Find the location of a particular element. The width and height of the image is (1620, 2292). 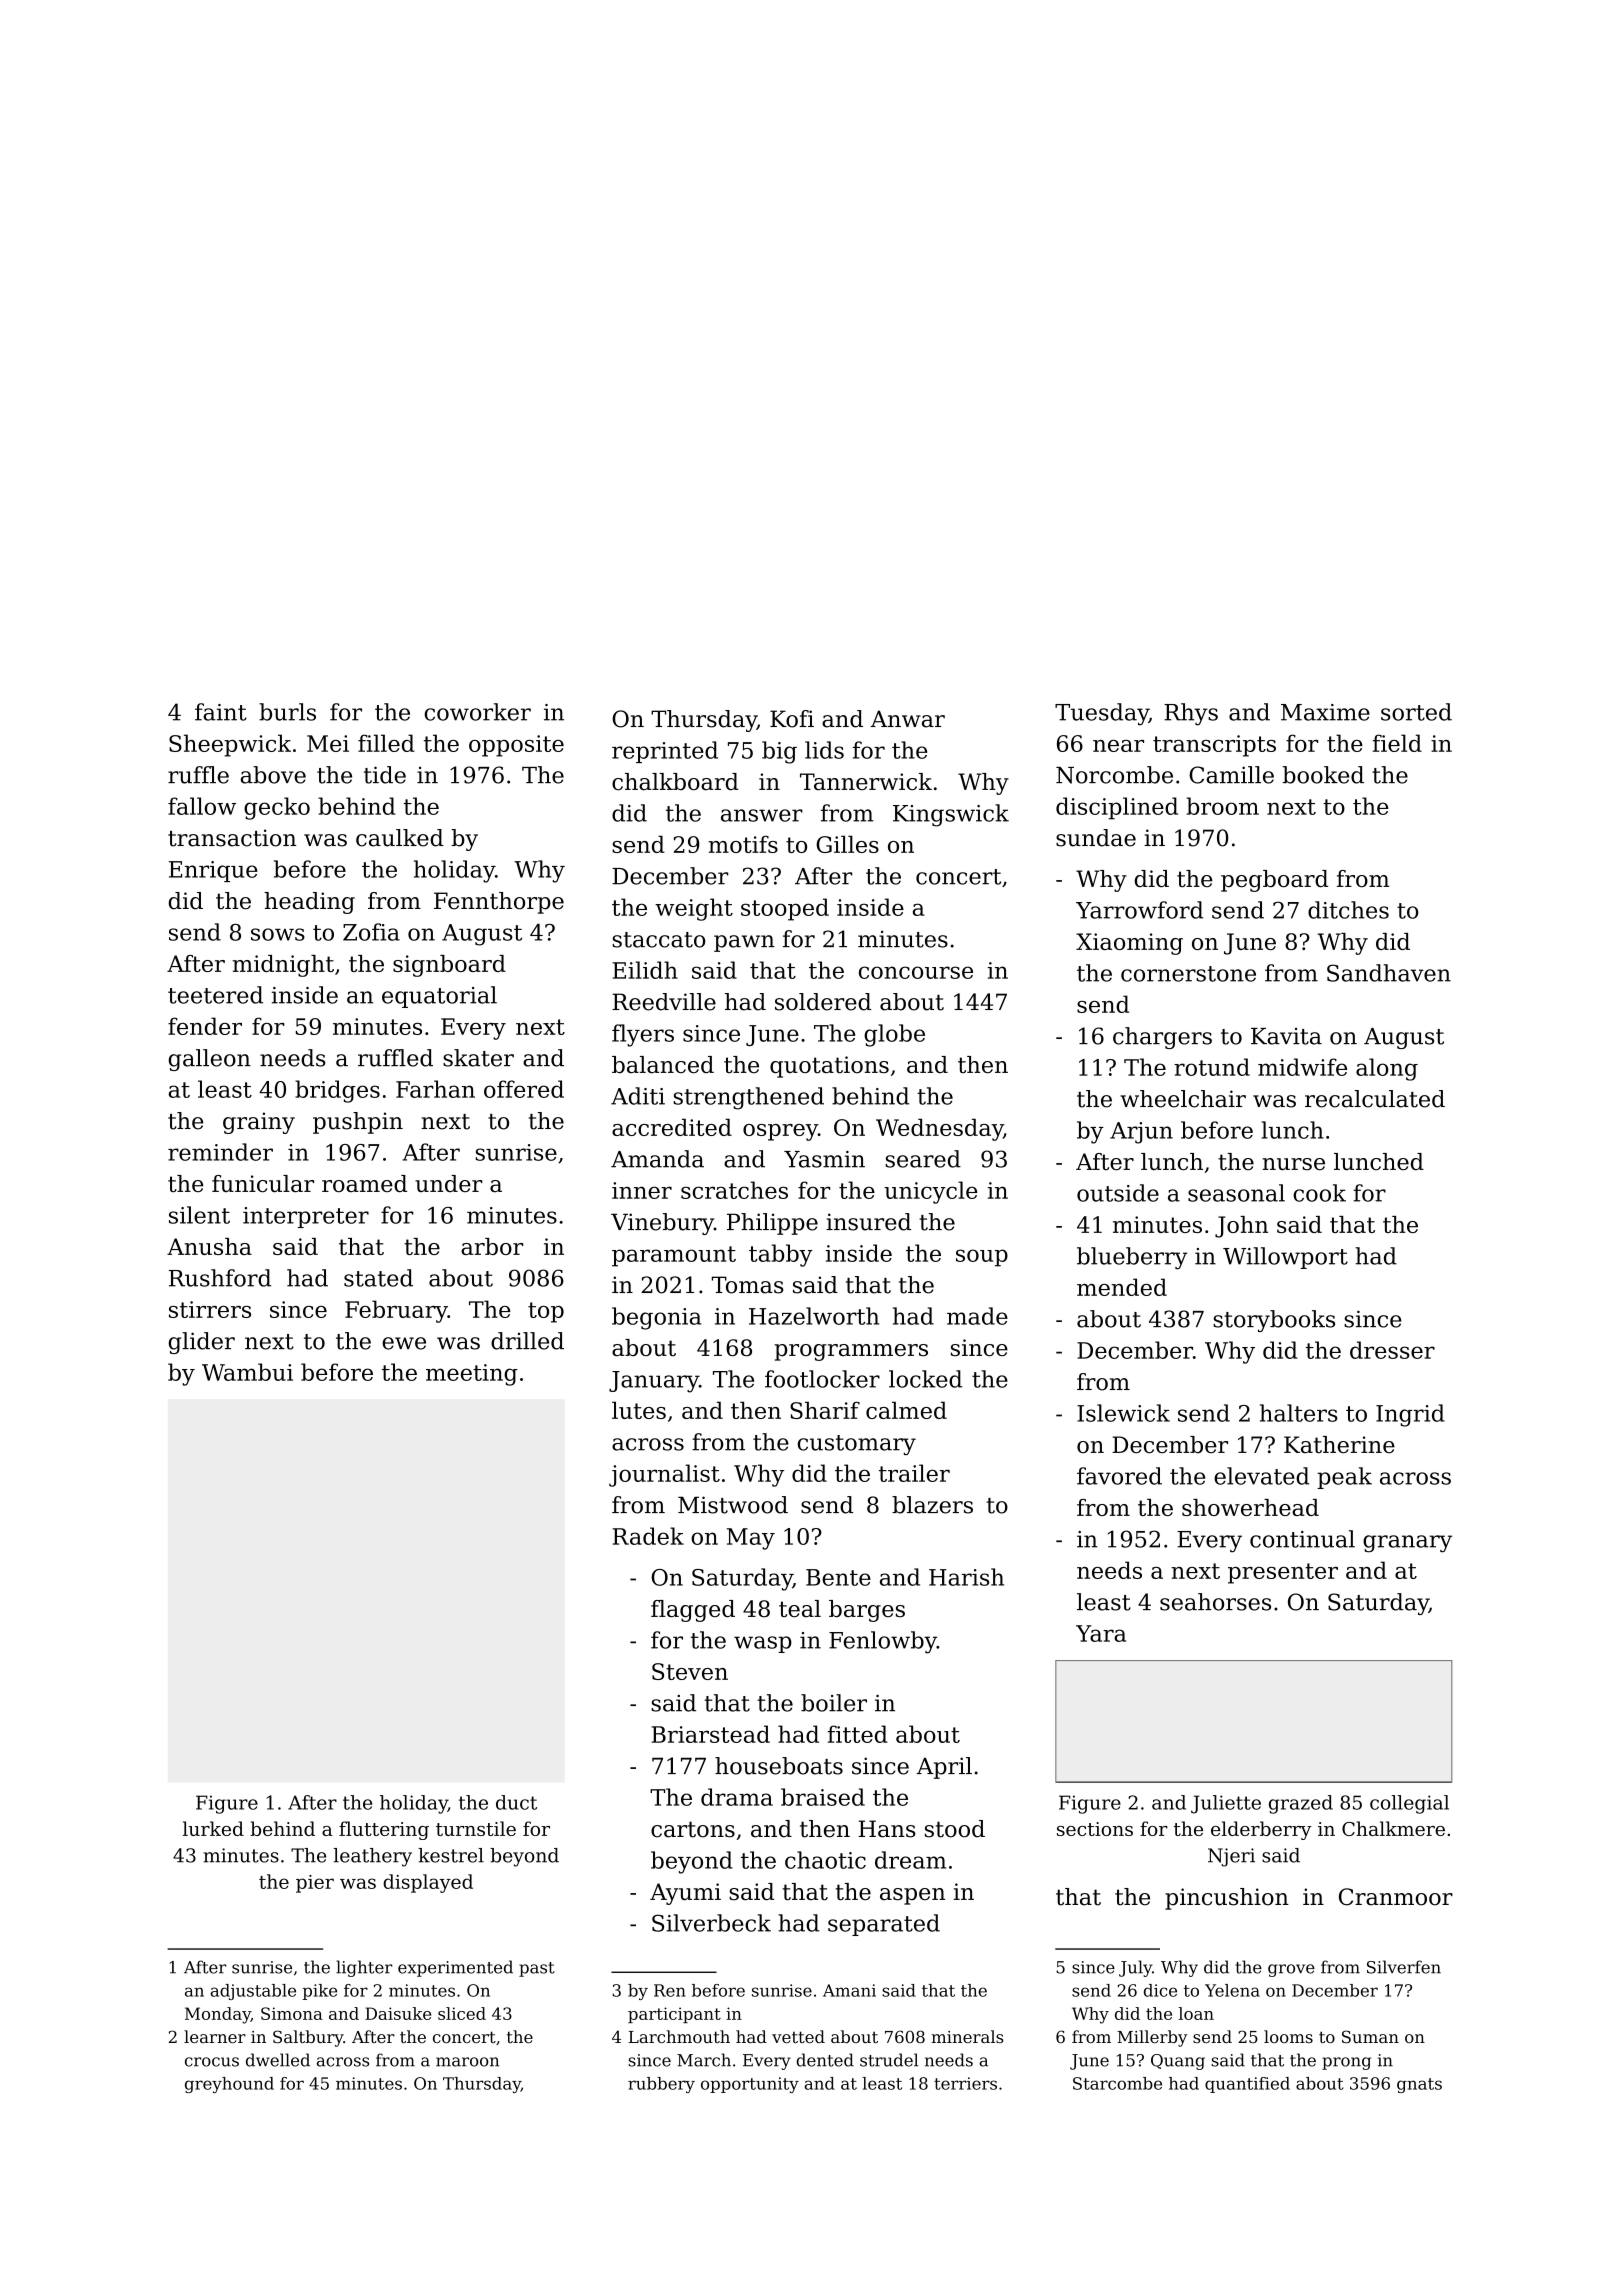

rubbery is located at coordinates (661, 2085).
